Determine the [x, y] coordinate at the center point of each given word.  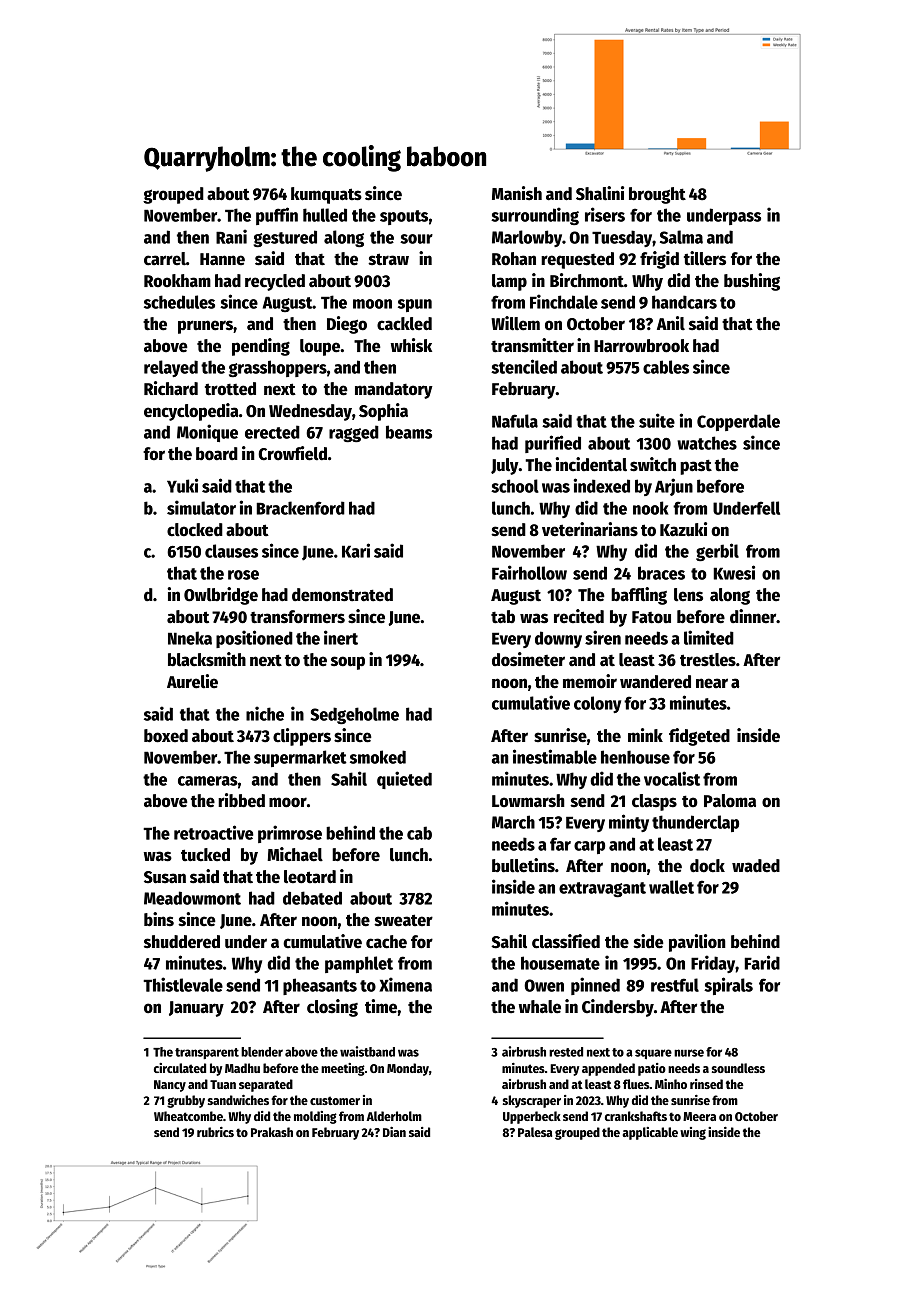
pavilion [697, 943]
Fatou [651, 617]
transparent [207, 1053]
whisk [411, 345]
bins [159, 919]
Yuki [182, 485]
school [515, 486]
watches [707, 443]
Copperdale [738, 422]
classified [566, 941]
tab [503, 617]
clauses [231, 551]
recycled [275, 282]
